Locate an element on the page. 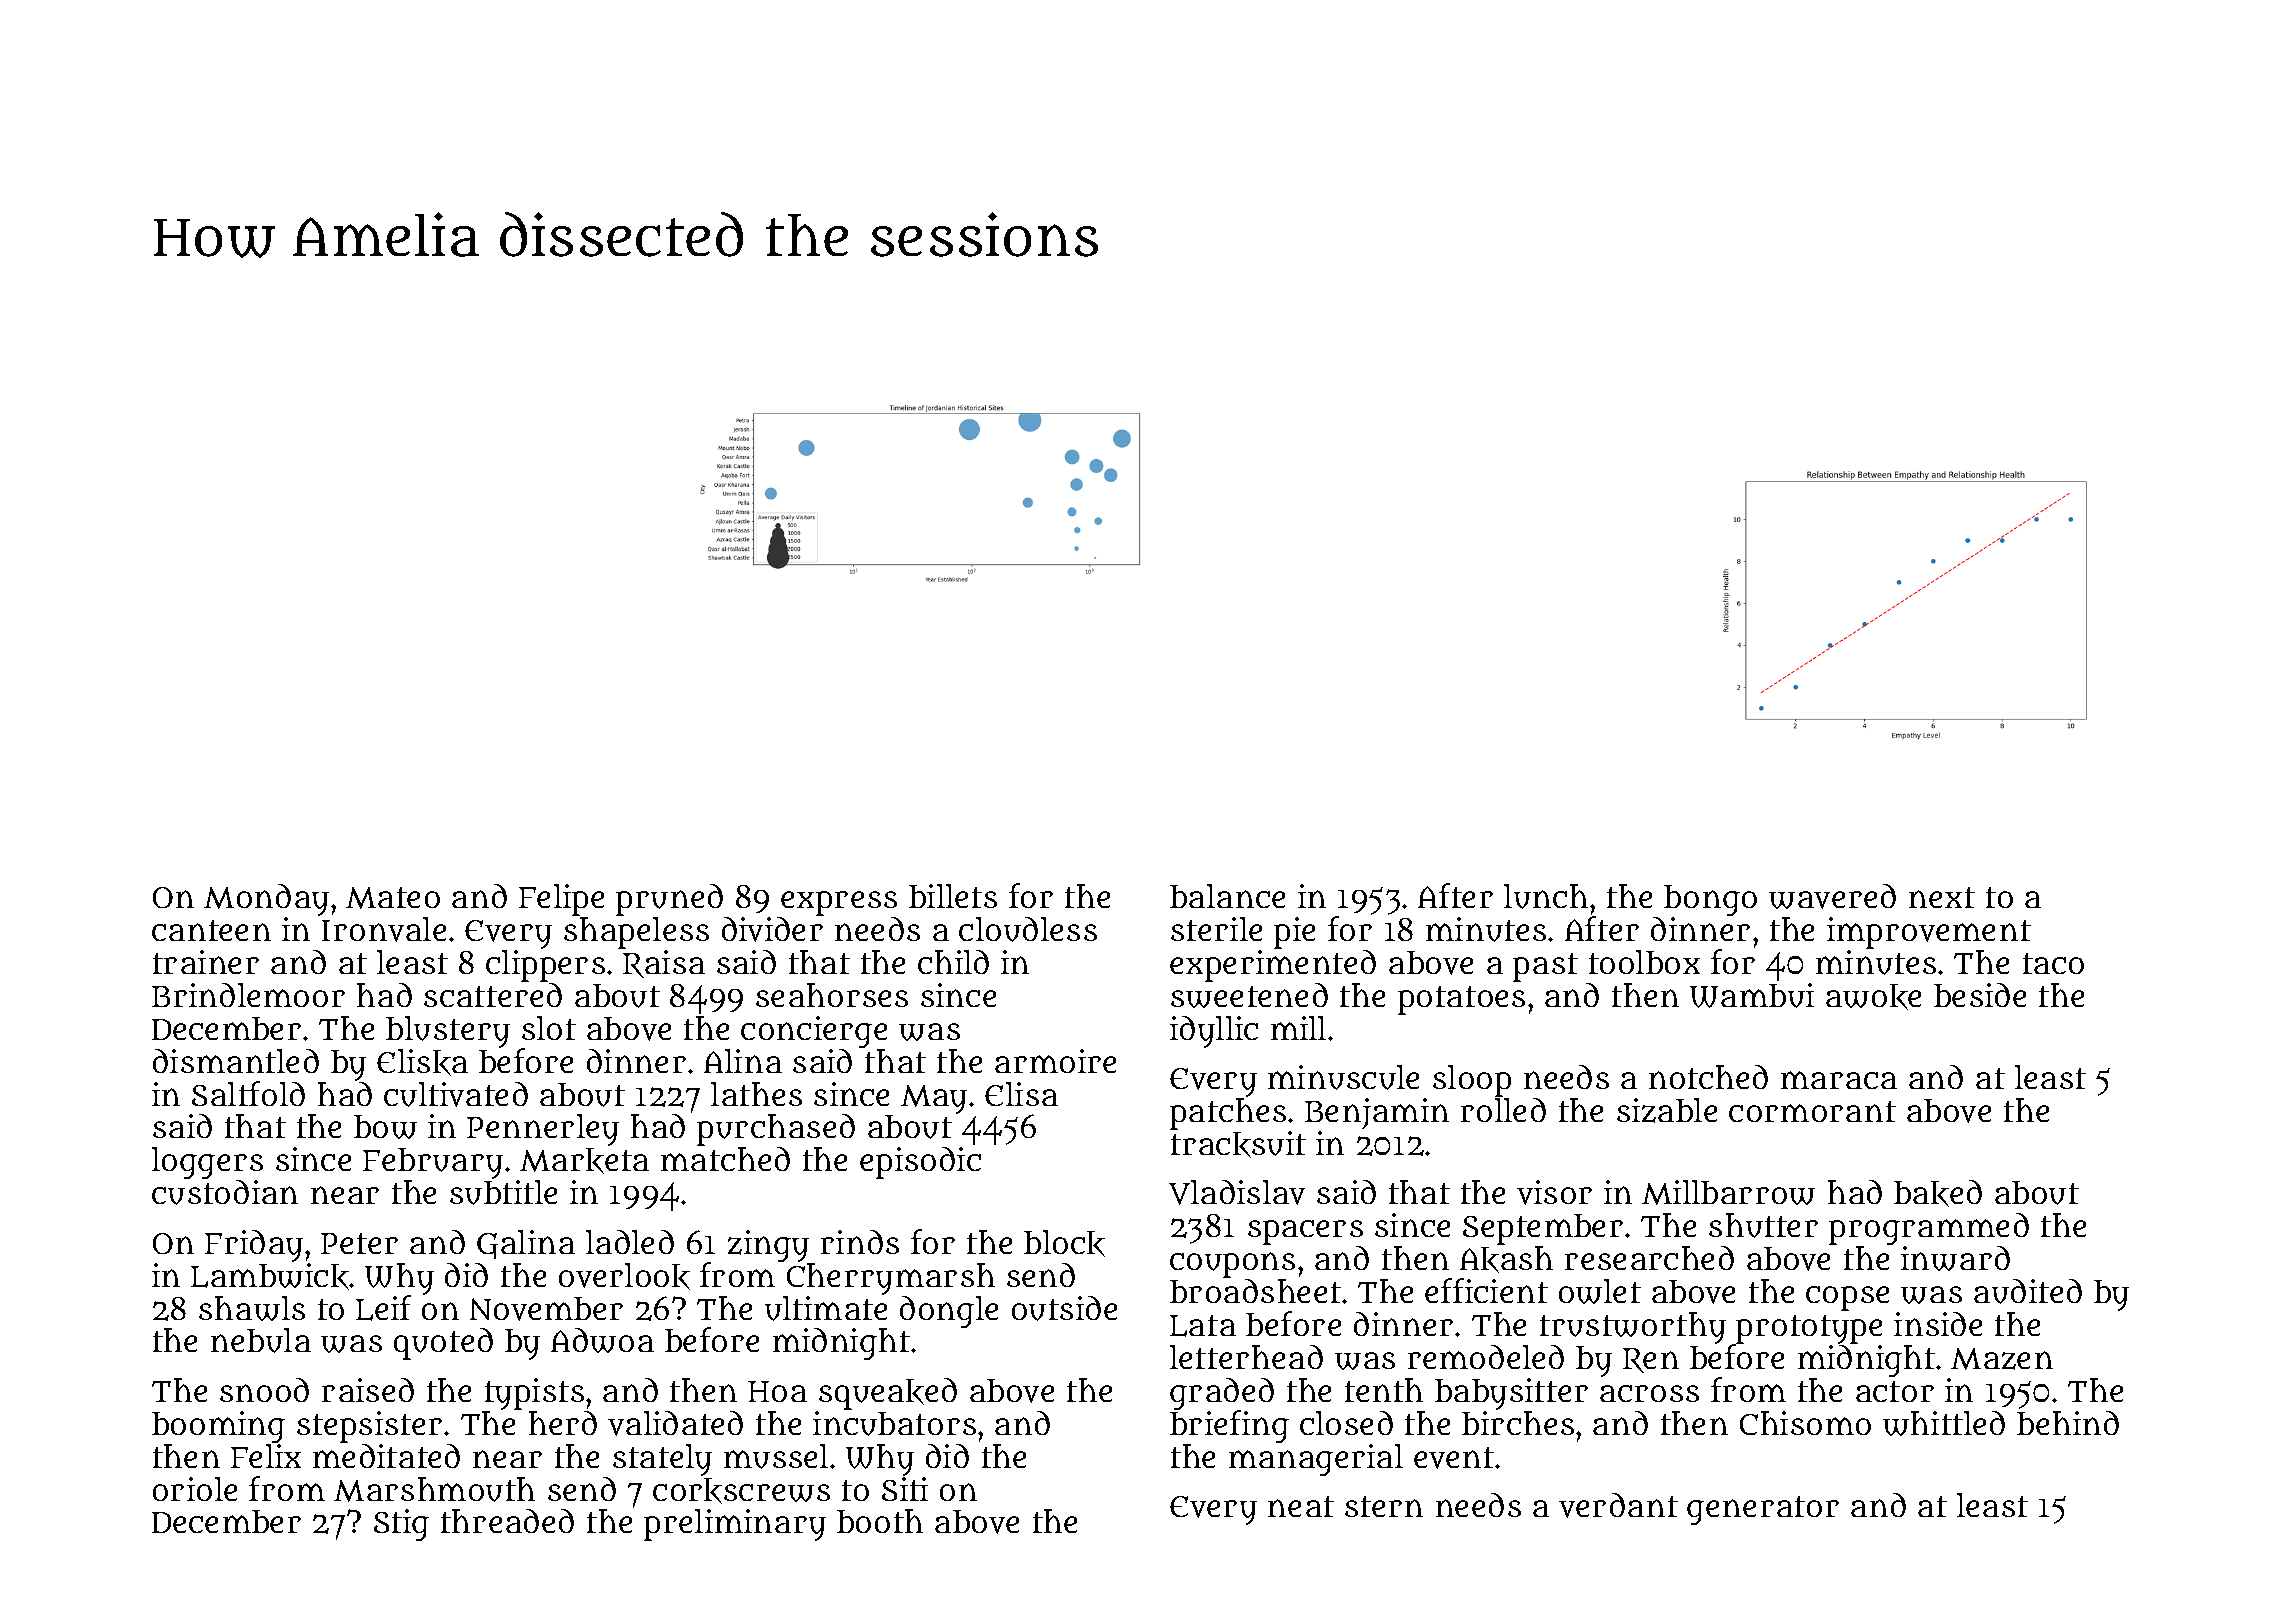 This page has width=2292, height=1620. taco is located at coordinates (2053, 963).
